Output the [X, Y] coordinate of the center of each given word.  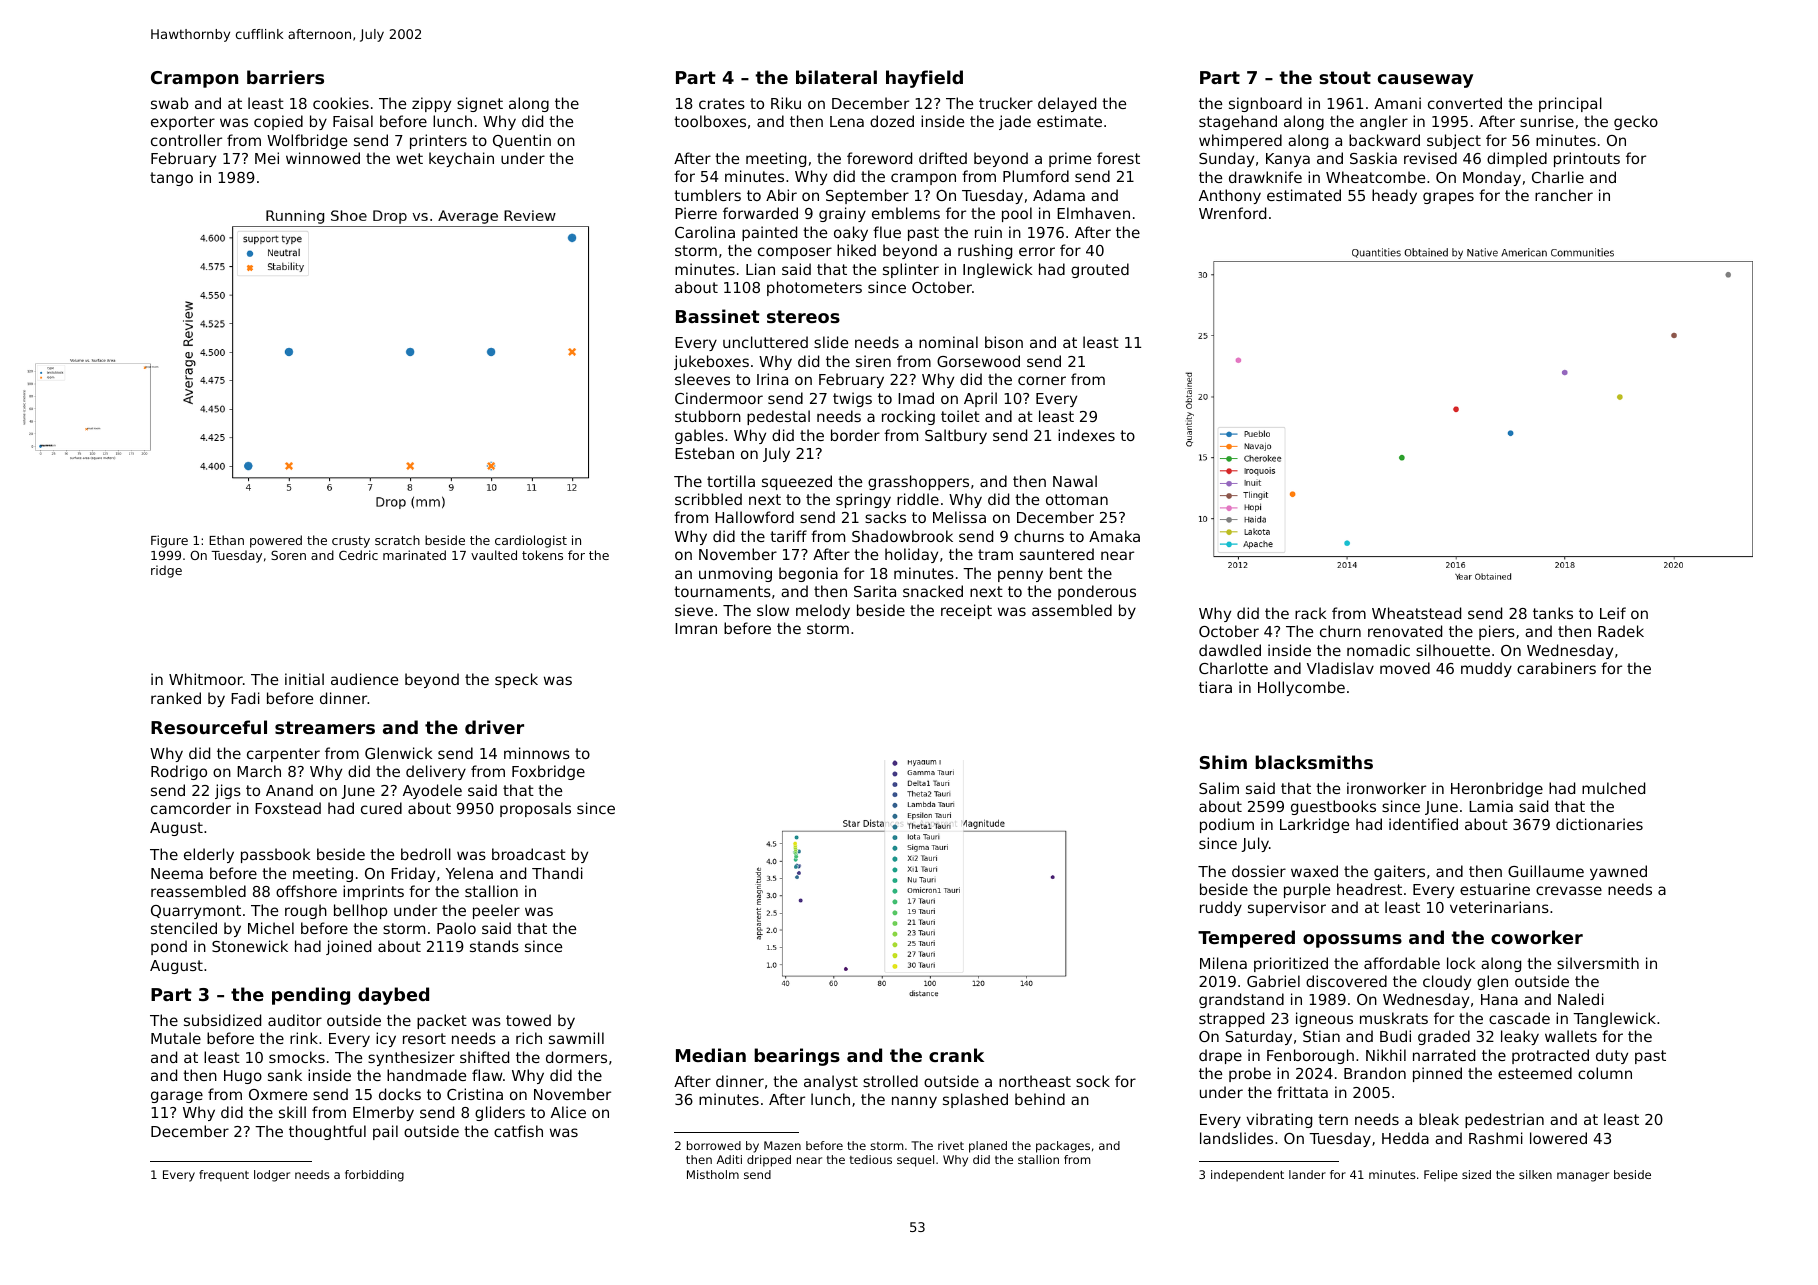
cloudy [1447, 982]
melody [823, 611]
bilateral [836, 77]
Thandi [557, 873]
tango [171, 179]
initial [304, 679]
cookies [341, 103]
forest [1118, 158]
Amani [1397, 103]
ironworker [1386, 788]
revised [1430, 158]
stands [494, 946]
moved [1405, 668]
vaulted [494, 555]
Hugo [243, 1077]
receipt [966, 611]
